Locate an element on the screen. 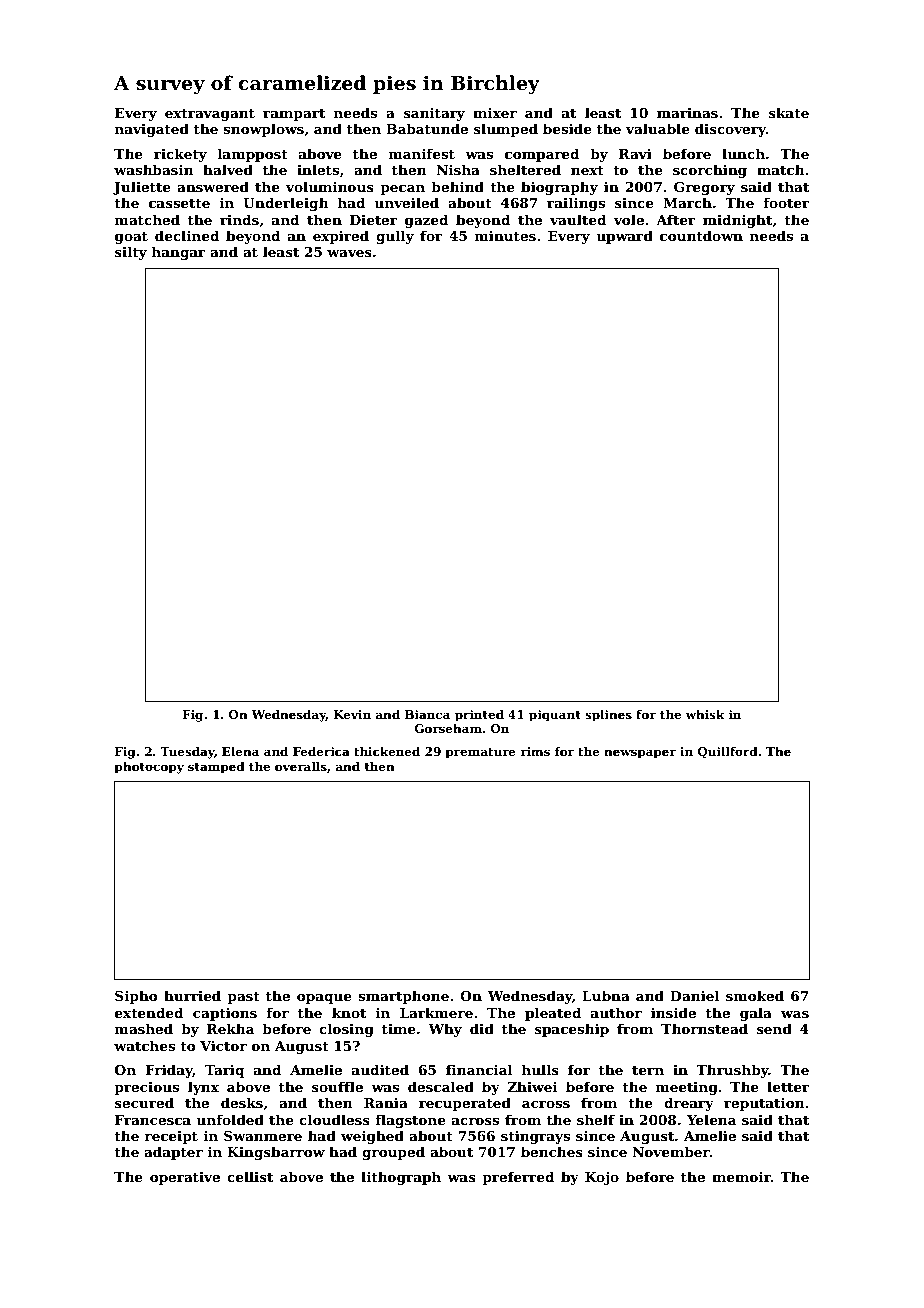 The width and height of the screenshot is (924, 1308). Rekha is located at coordinates (230, 1028).
